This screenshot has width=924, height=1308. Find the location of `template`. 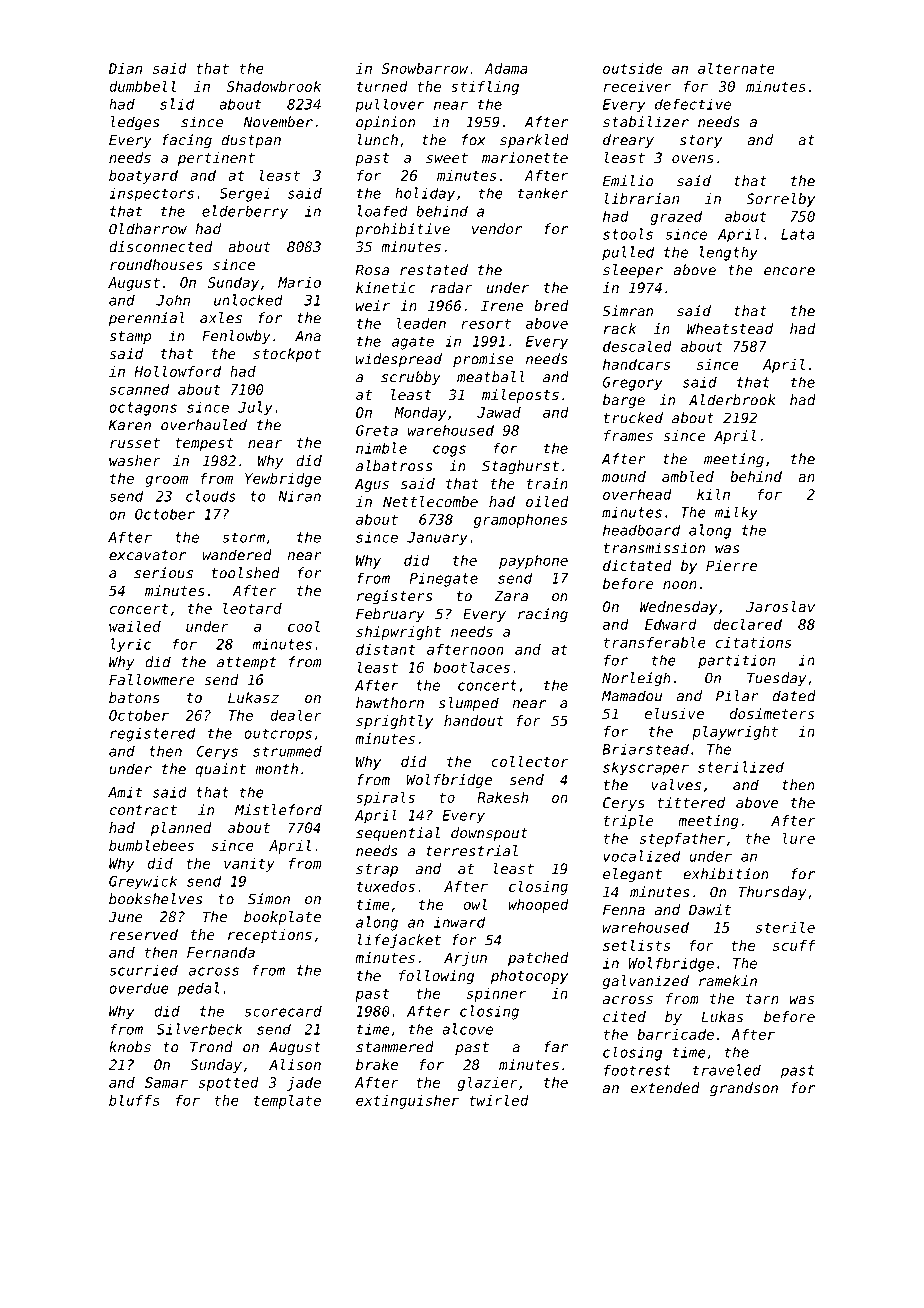

template is located at coordinates (287, 1102).
